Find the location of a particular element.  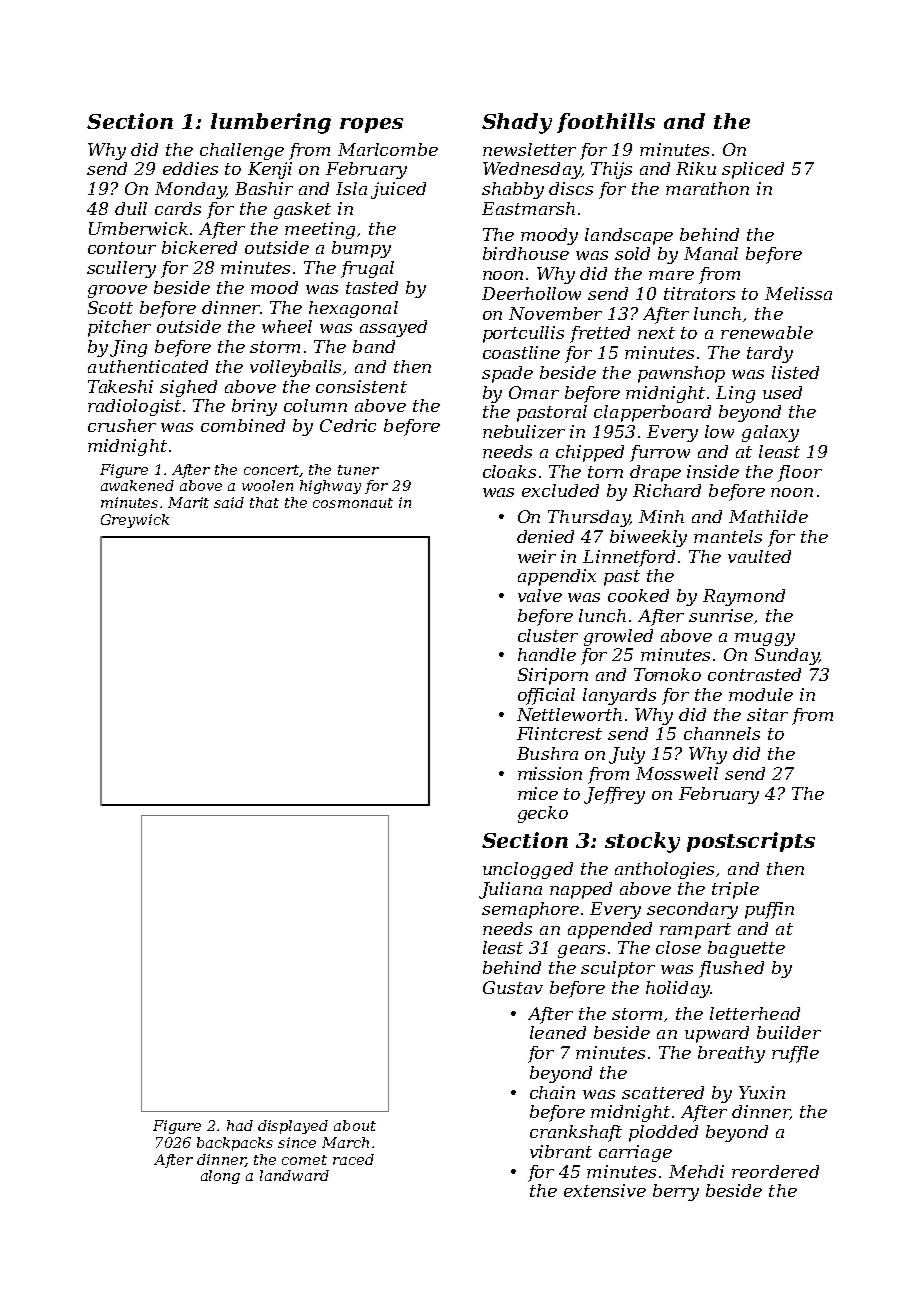

postscripts is located at coordinates (751, 842).
